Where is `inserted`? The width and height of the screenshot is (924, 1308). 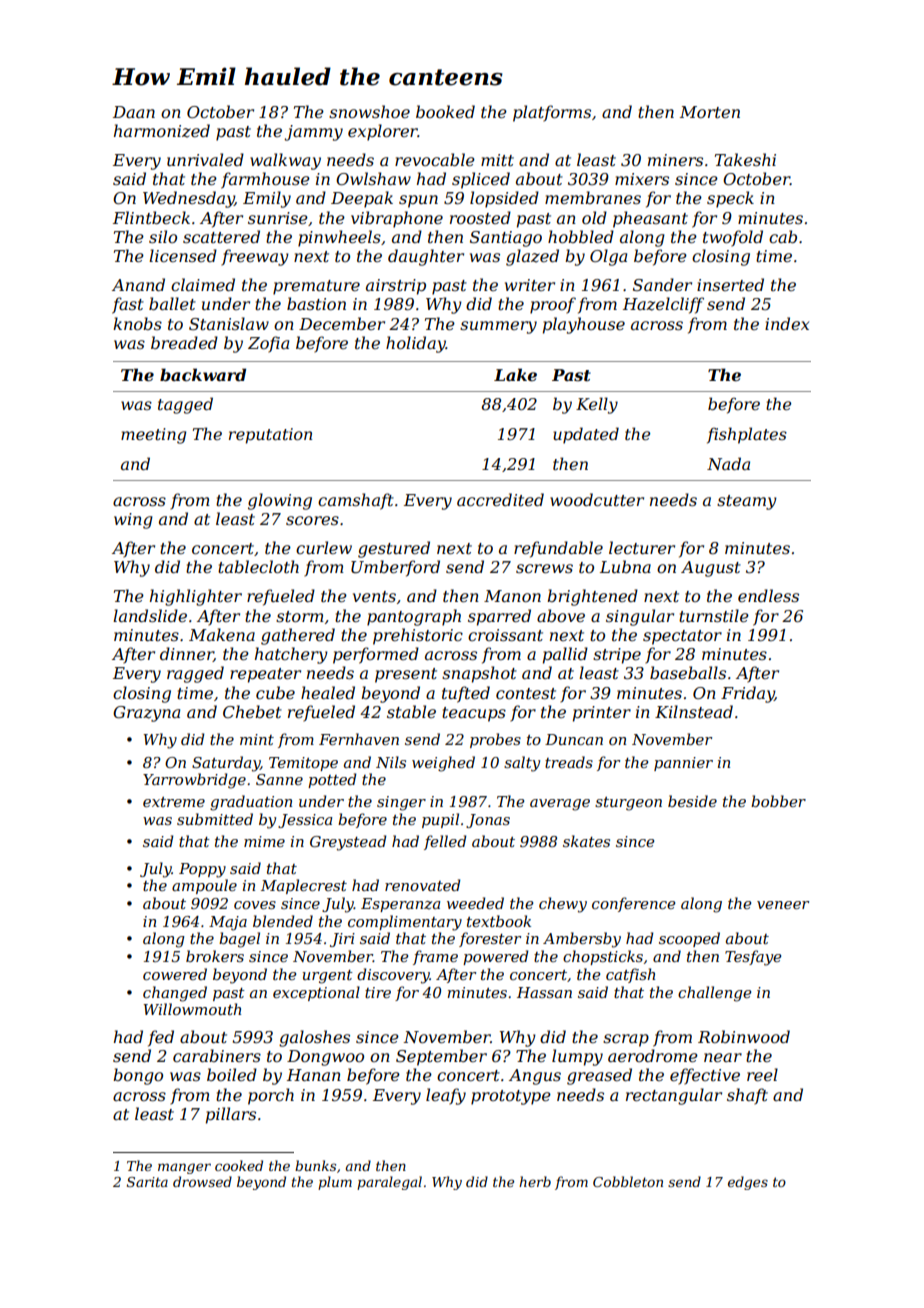 inserted is located at coordinates (730, 284).
